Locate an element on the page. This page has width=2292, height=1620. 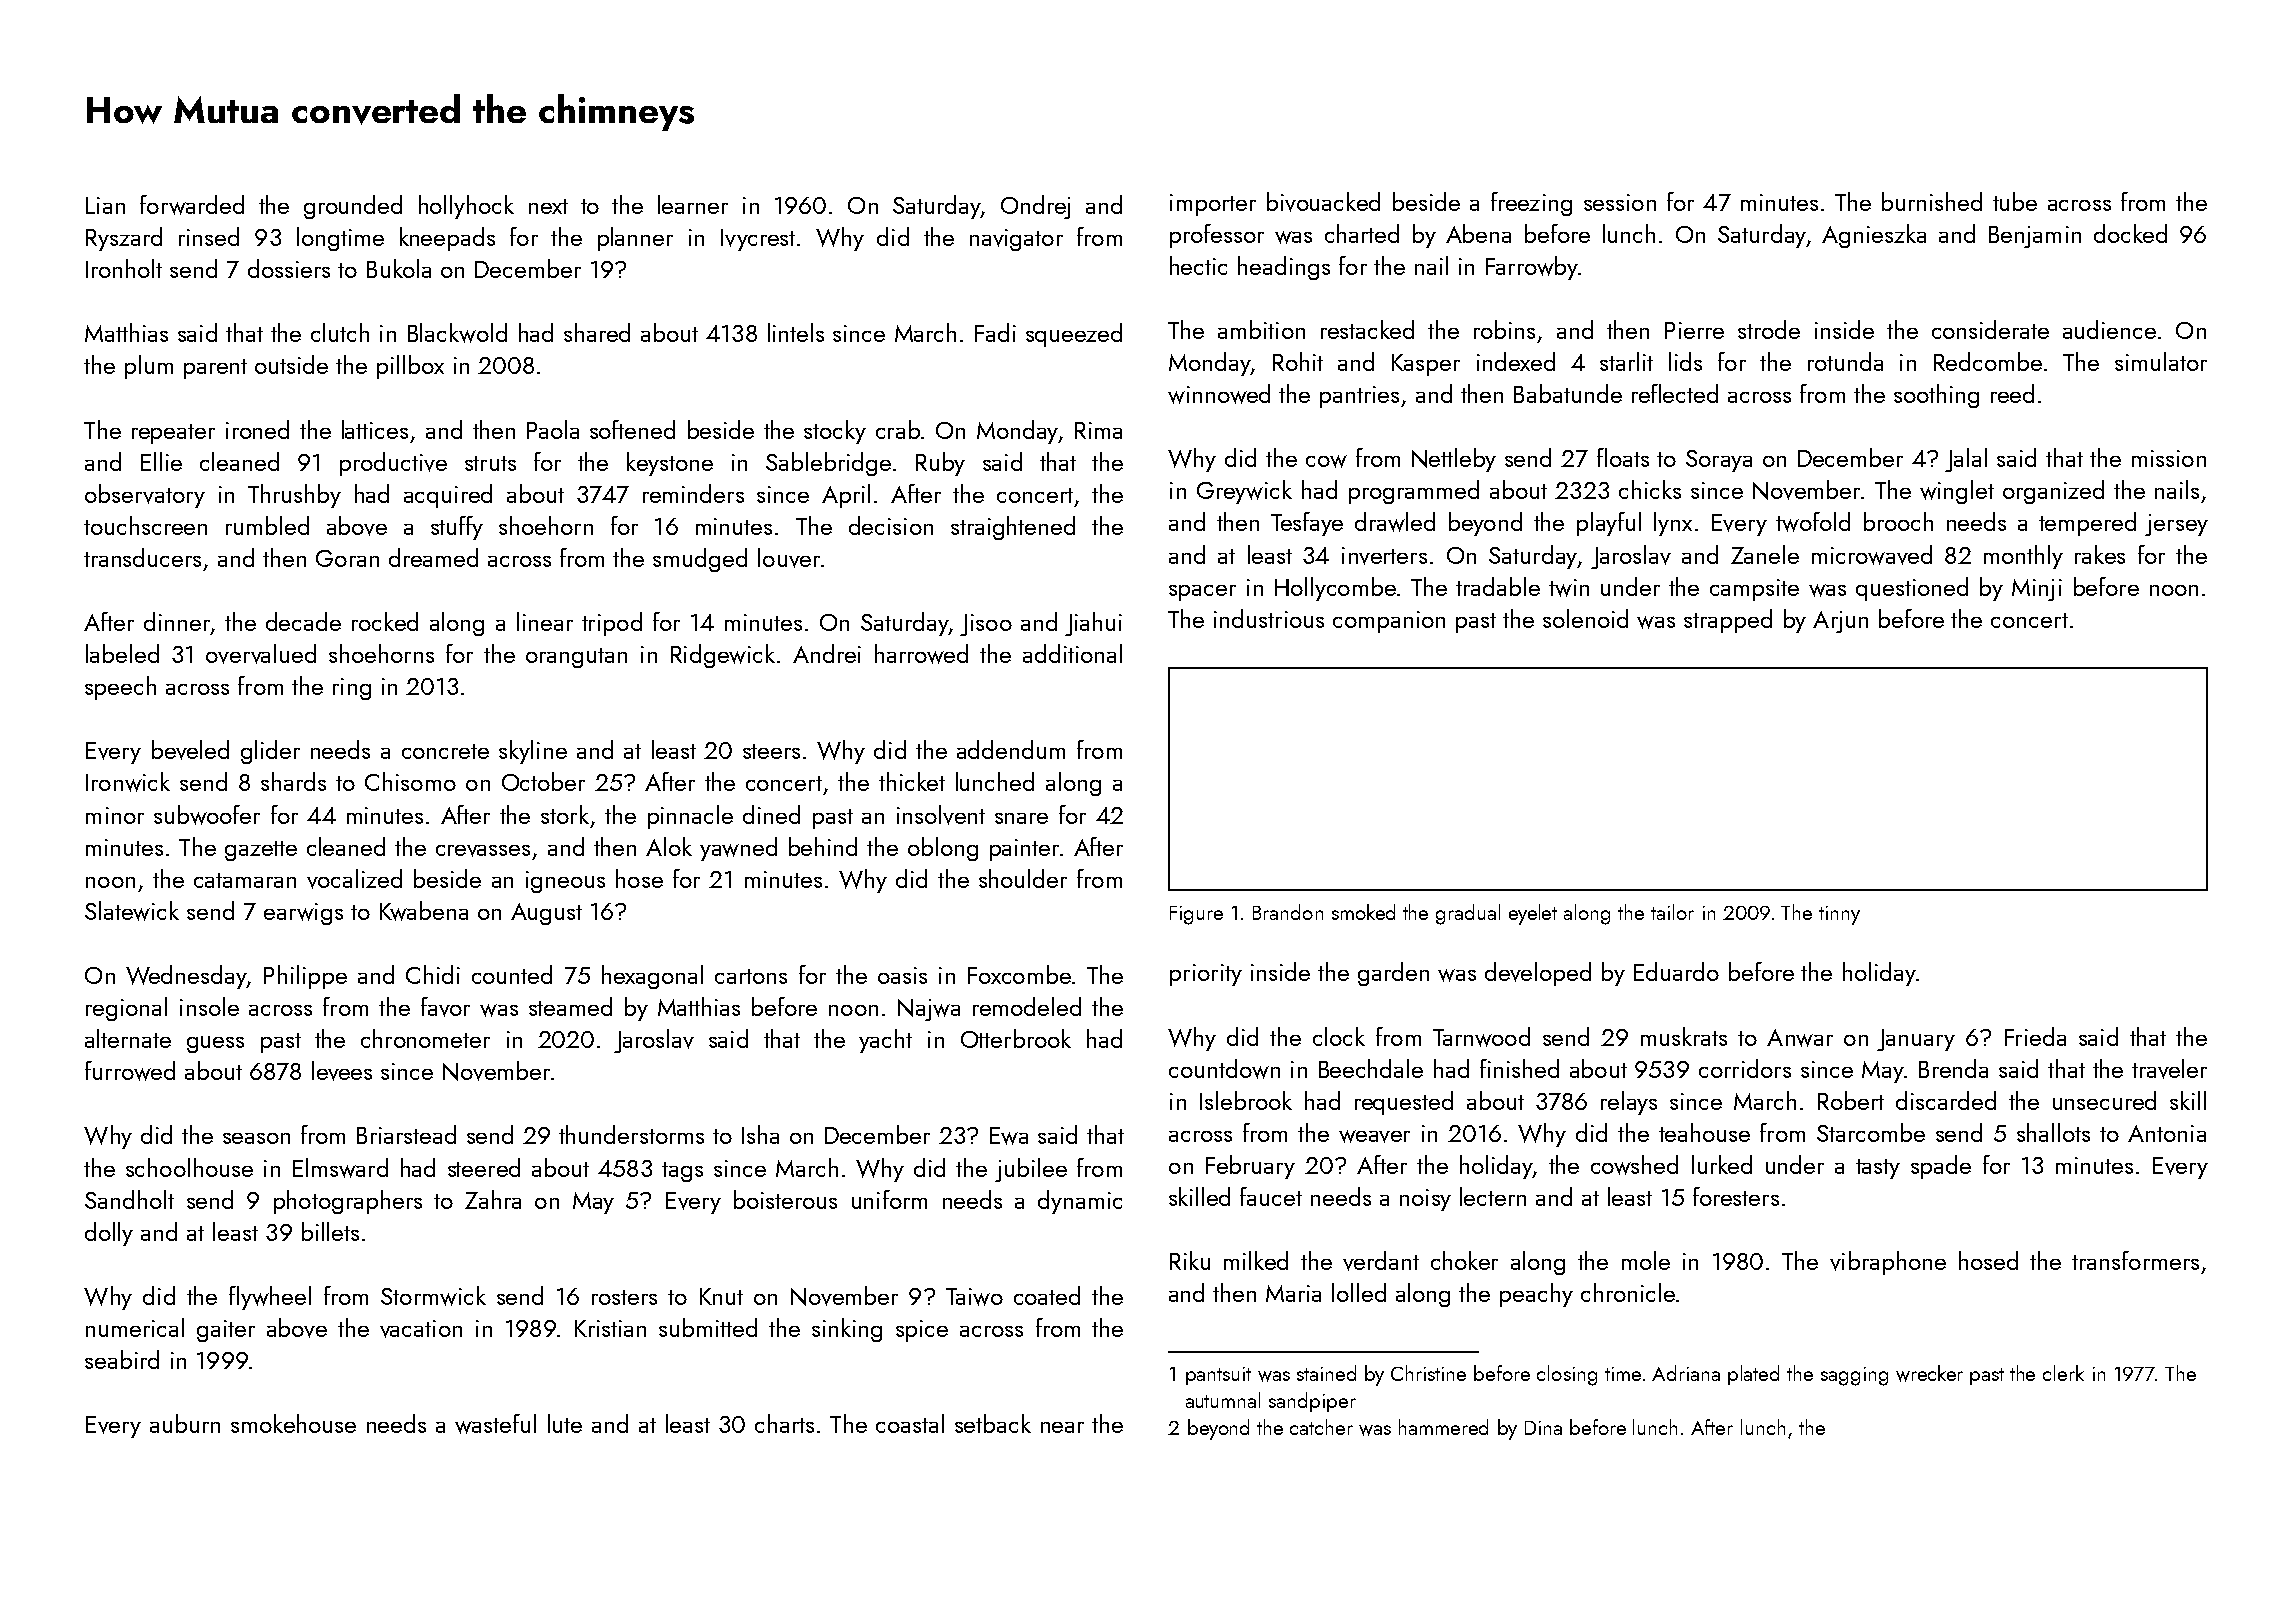
hexagonal is located at coordinates (652, 977).
